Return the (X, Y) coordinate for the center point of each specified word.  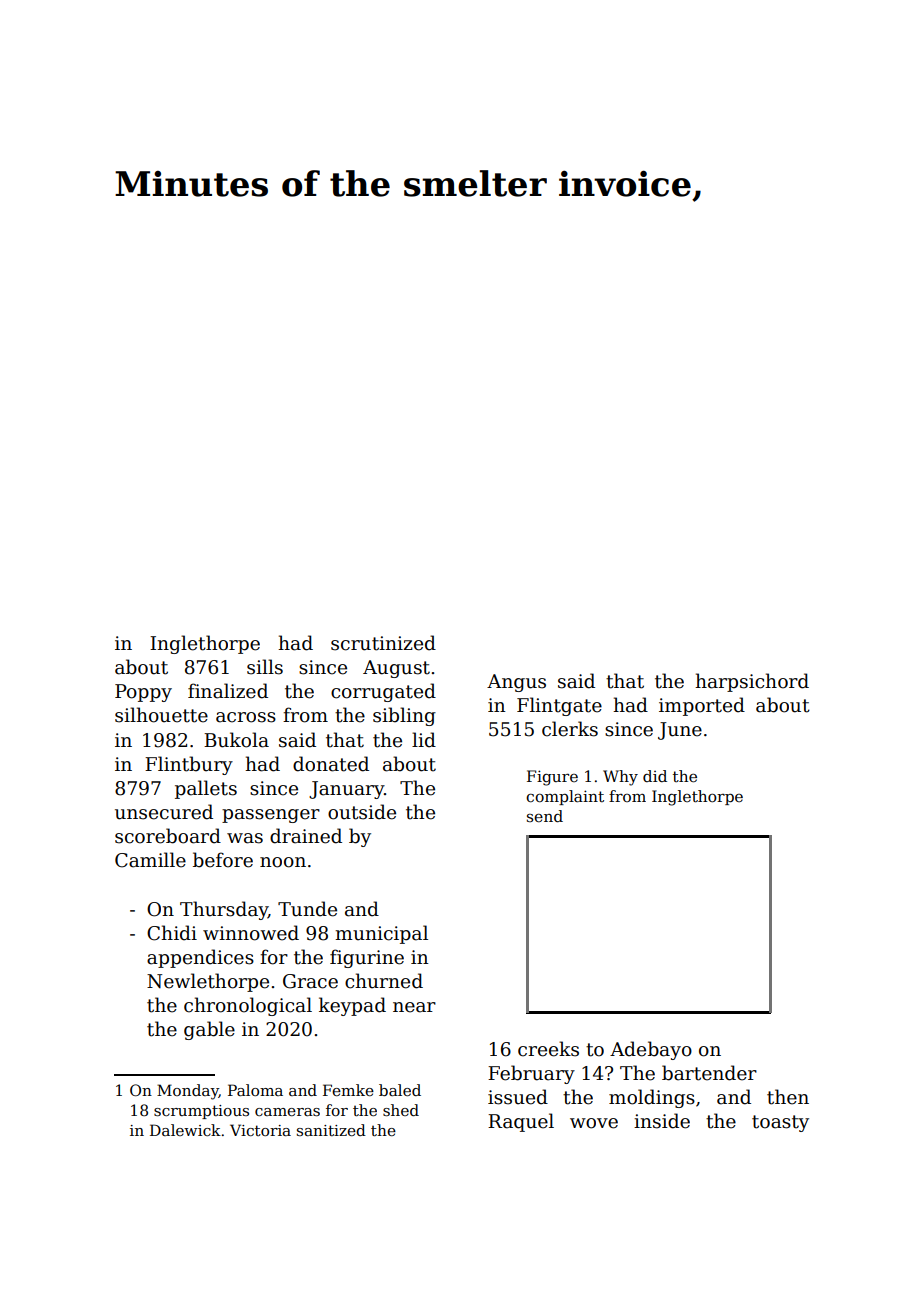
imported (702, 706)
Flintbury (189, 765)
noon (283, 862)
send (545, 816)
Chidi (172, 933)
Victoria (260, 1130)
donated (331, 764)
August (396, 669)
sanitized (331, 1130)
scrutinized (383, 643)
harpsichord (752, 682)
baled (400, 1090)
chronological (248, 1006)
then (788, 1097)
